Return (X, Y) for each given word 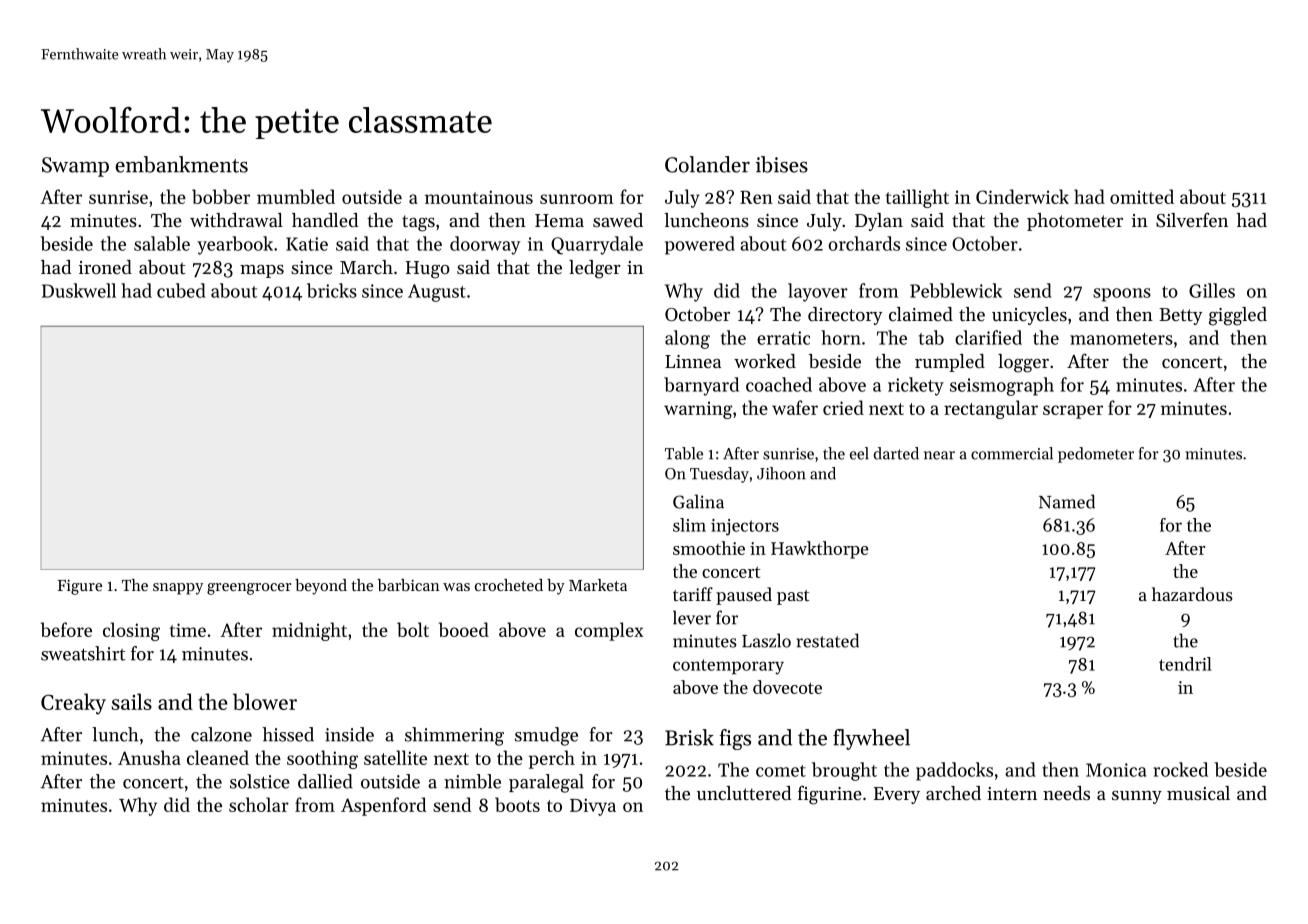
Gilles (1212, 290)
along (687, 339)
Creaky (73, 704)
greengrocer (249, 589)
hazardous (1192, 594)
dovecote (787, 687)
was (456, 587)
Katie (307, 244)
